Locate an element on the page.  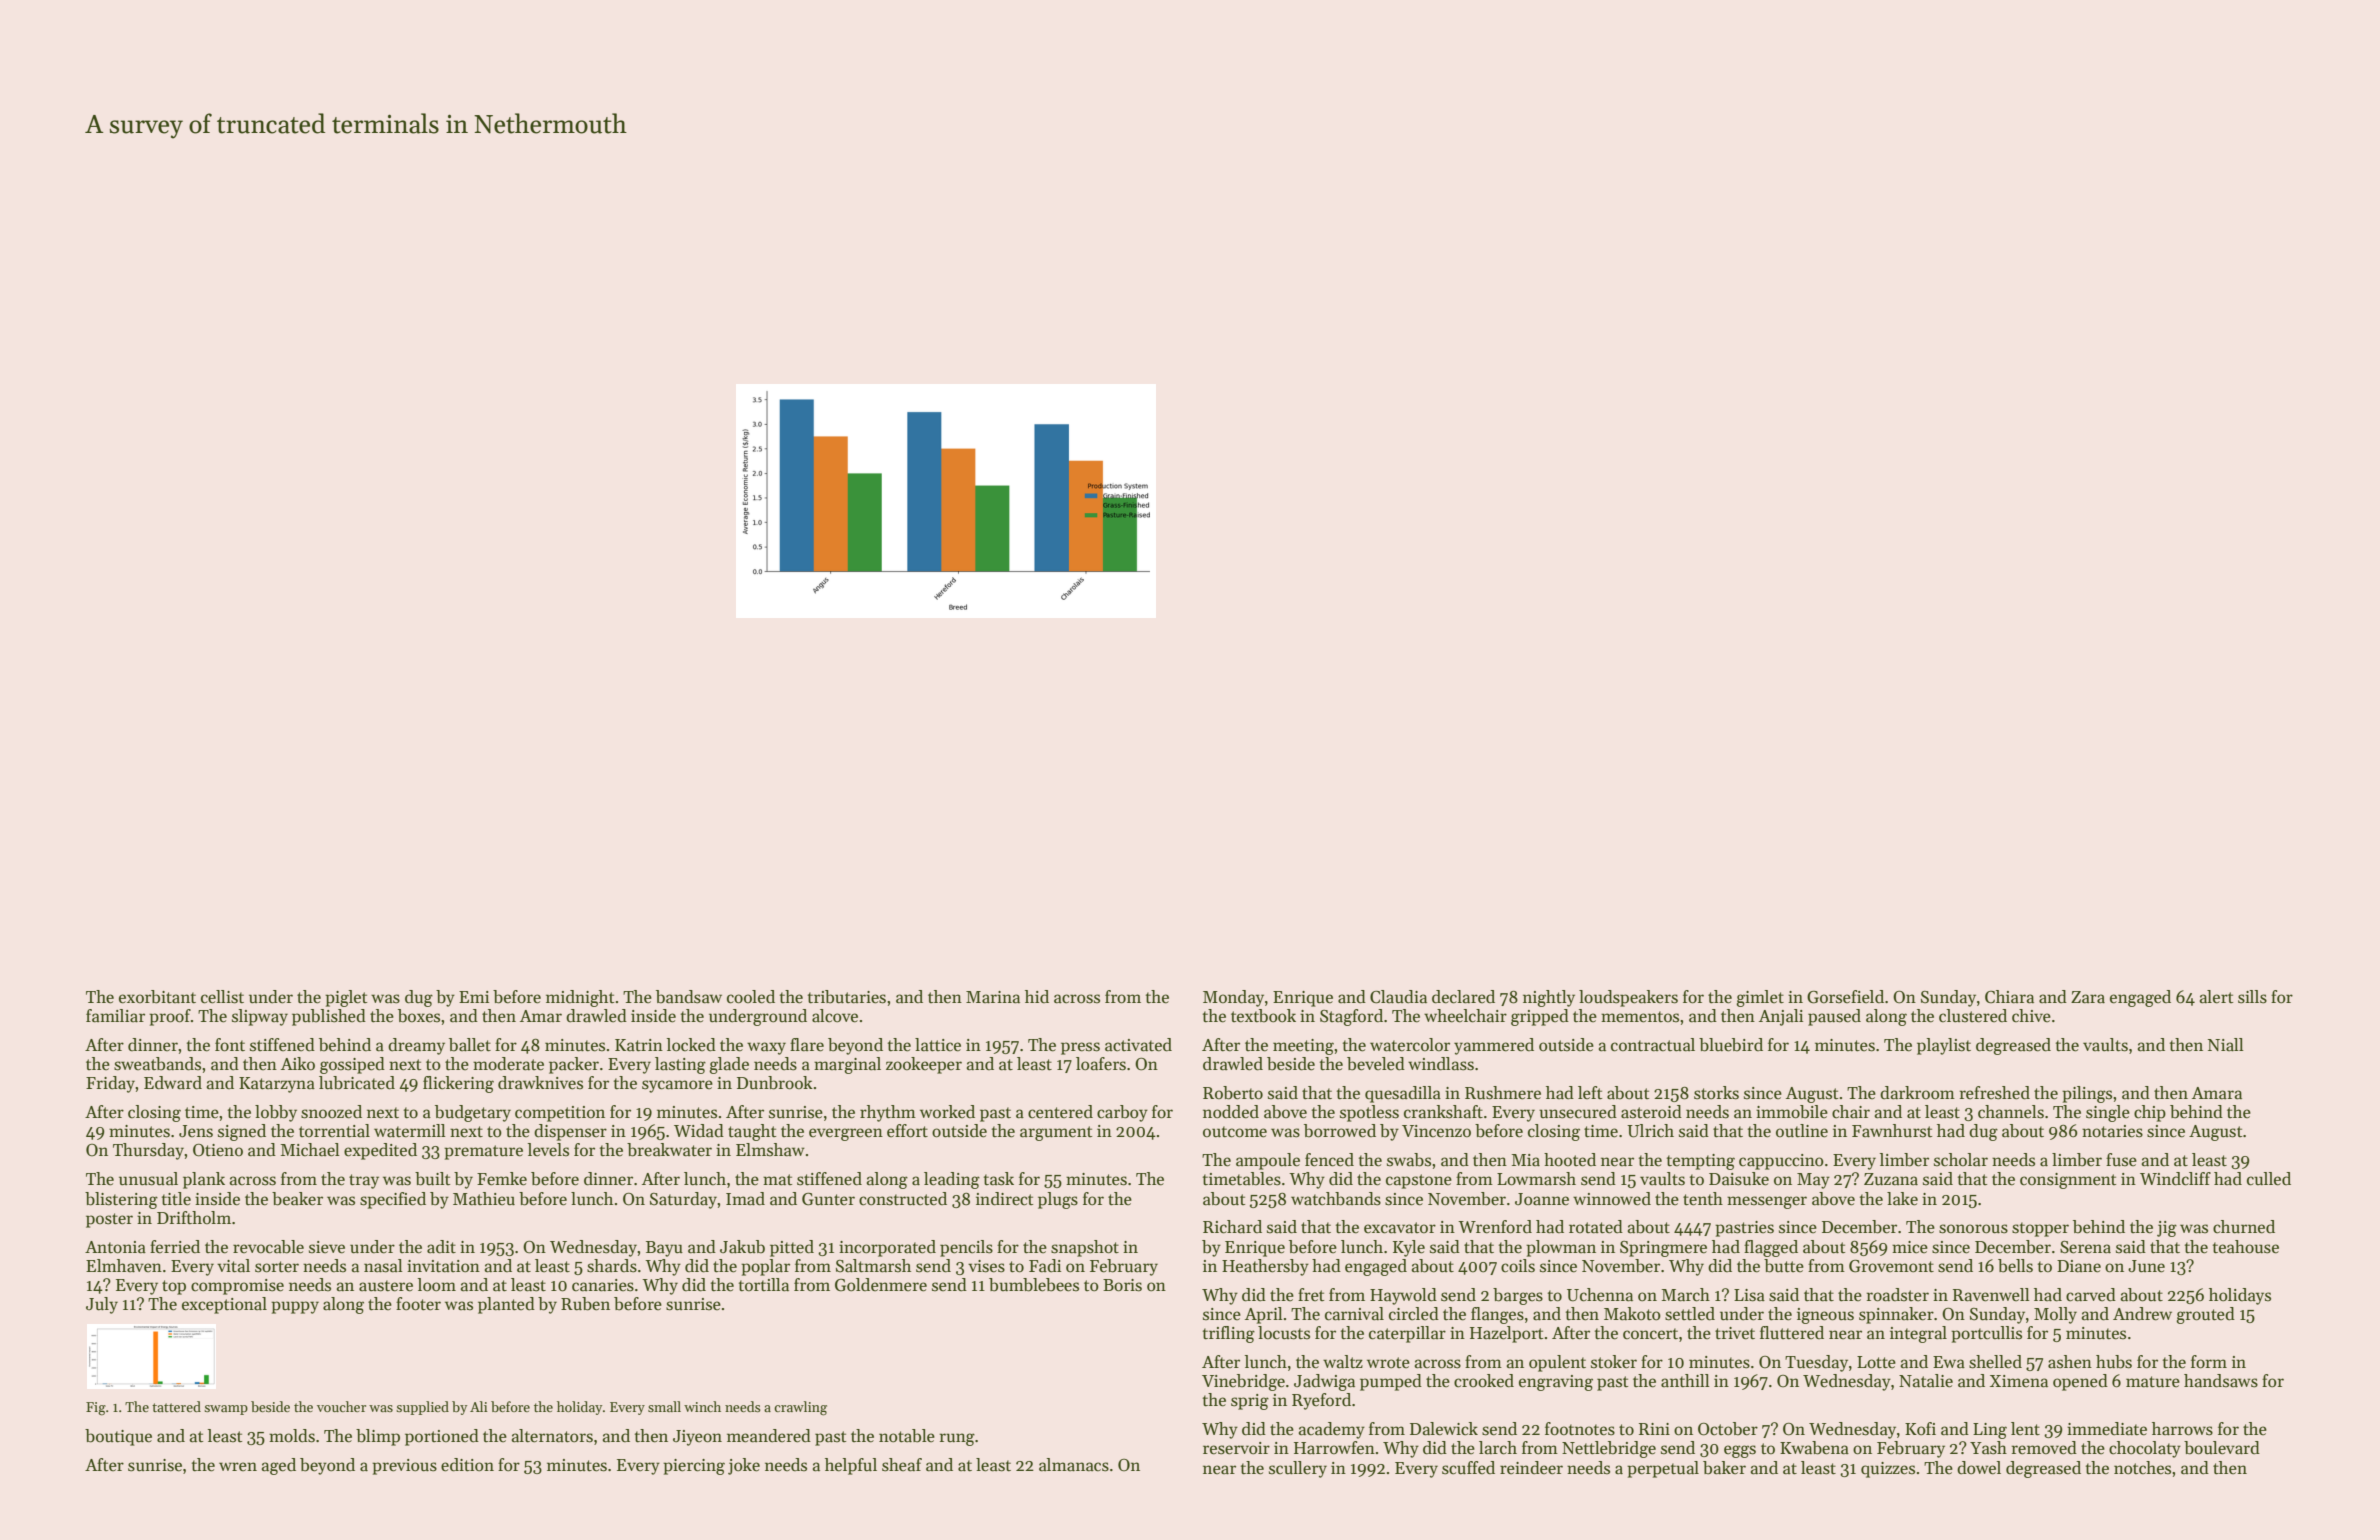
fluttered is located at coordinates (1792, 1333).
